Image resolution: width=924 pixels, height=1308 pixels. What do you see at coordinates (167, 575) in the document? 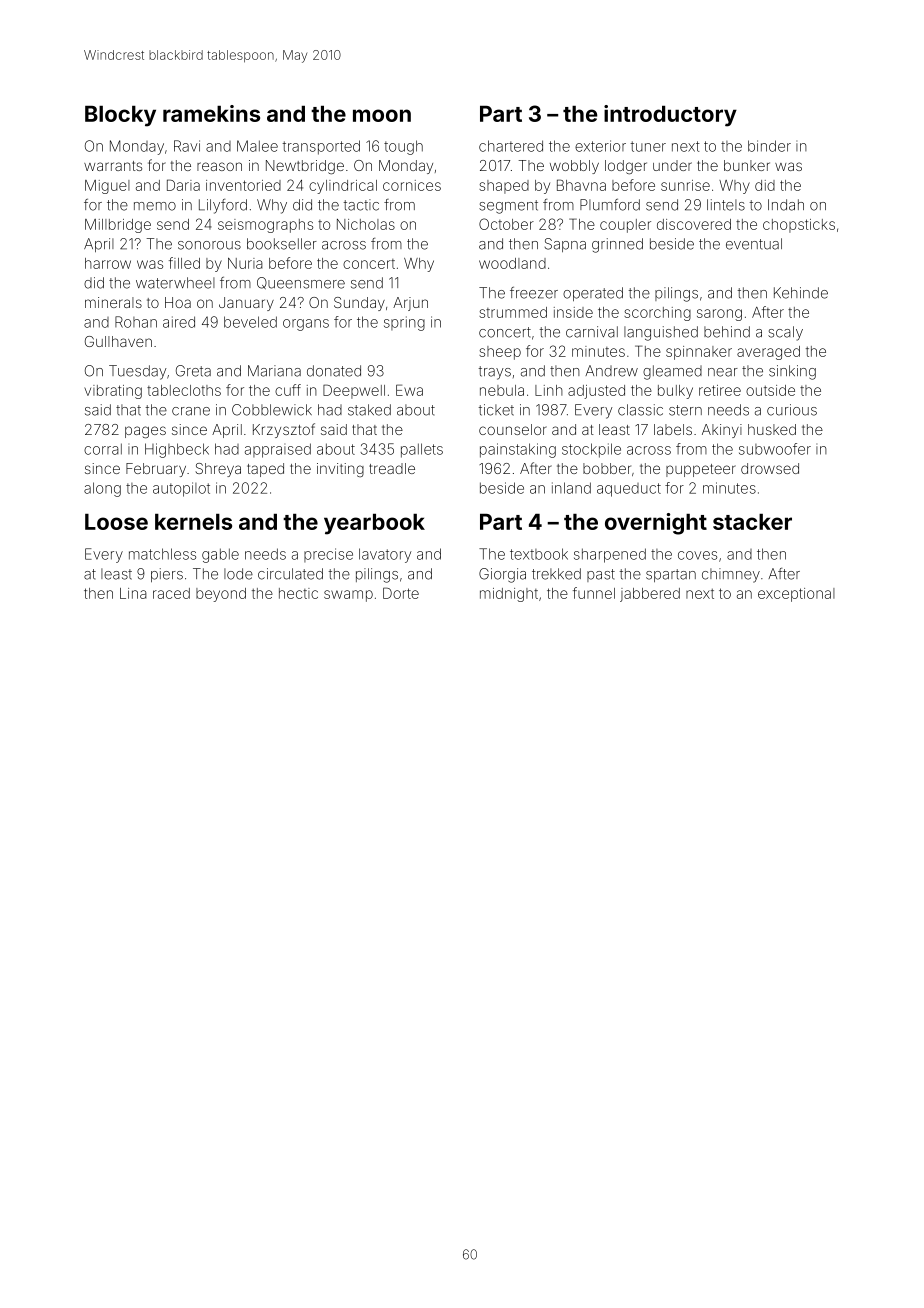
I see `piers` at bounding box center [167, 575].
